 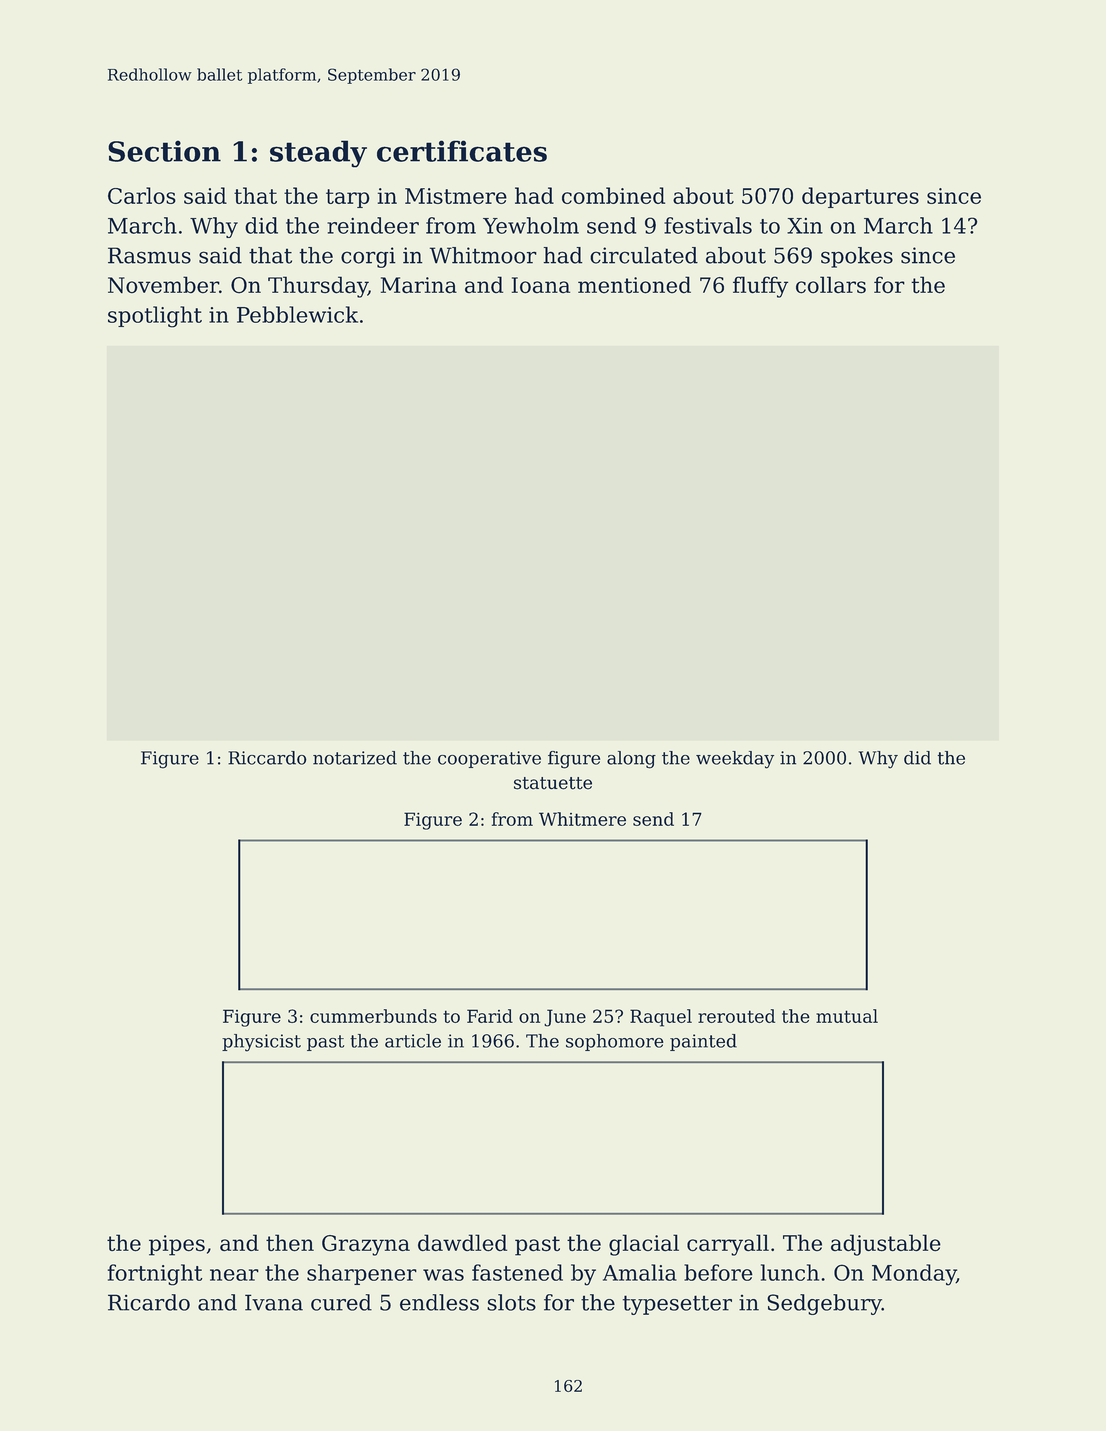 I want to click on departures, so click(x=860, y=197).
